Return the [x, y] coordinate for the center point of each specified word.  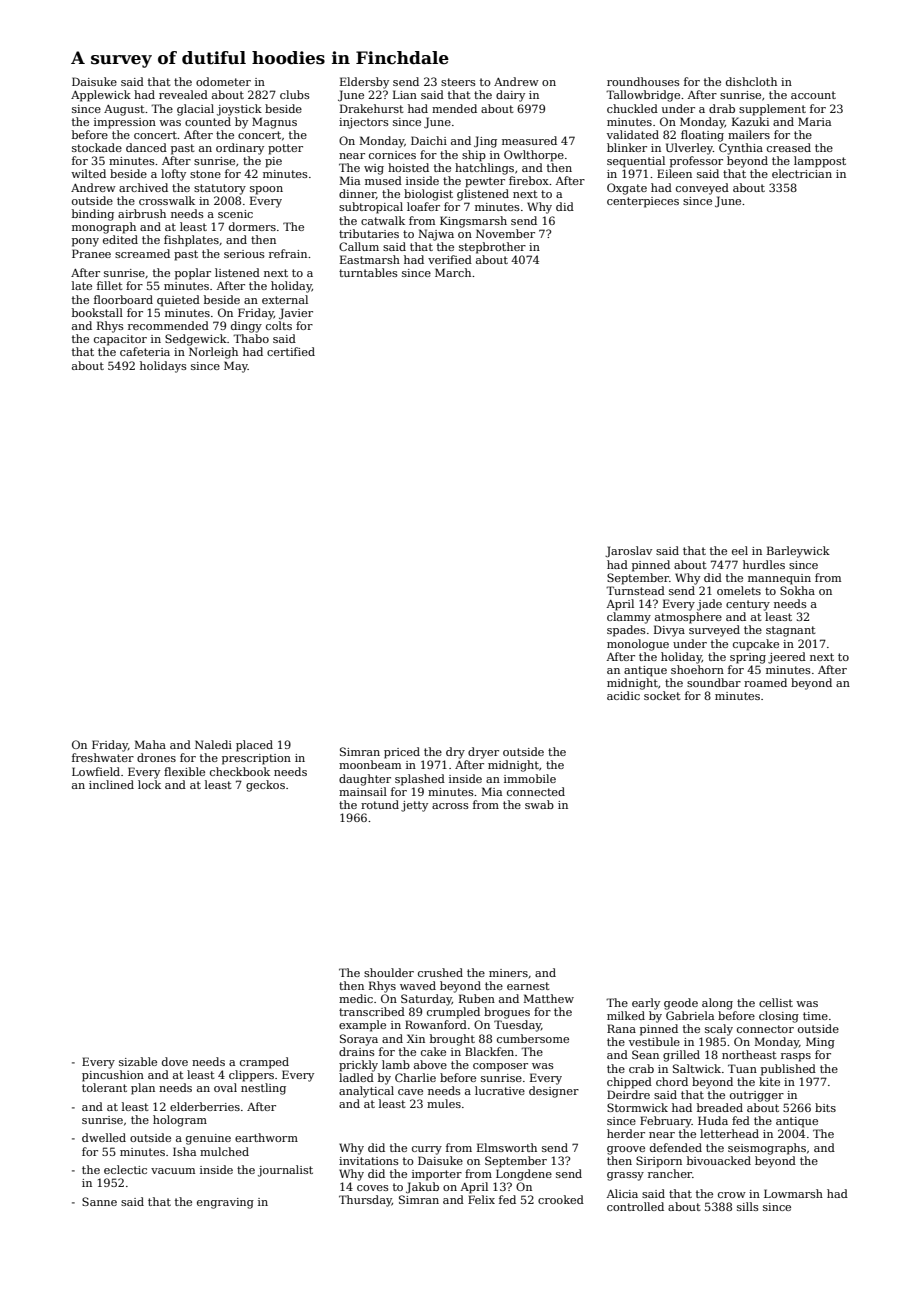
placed [254, 746]
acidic [623, 695]
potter [285, 149]
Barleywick [798, 552]
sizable [138, 1061]
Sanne [99, 1201]
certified [291, 351]
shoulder [389, 972]
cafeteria [145, 351]
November [505, 233]
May [236, 367]
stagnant [791, 631]
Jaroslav [628, 552]
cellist [776, 1002]
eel [740, 550]
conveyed [702, 189]
